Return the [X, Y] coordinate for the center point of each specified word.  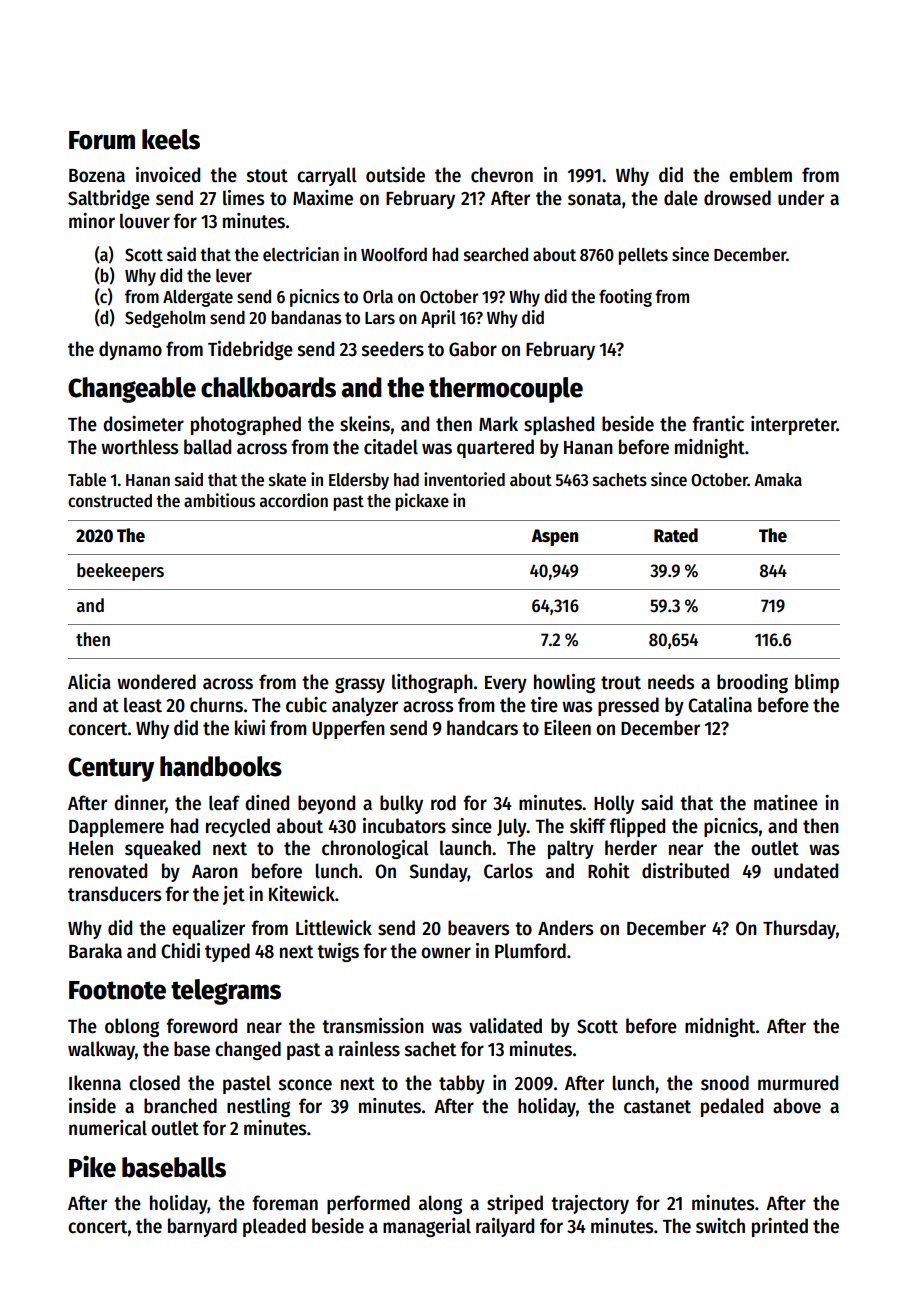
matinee [786, 803]
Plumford [530, 951]
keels [171, 139]
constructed [110, 501]
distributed [685, 871]
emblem [760, 175]
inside [92, 1106]
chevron [502, 175]
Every [506, 684]
